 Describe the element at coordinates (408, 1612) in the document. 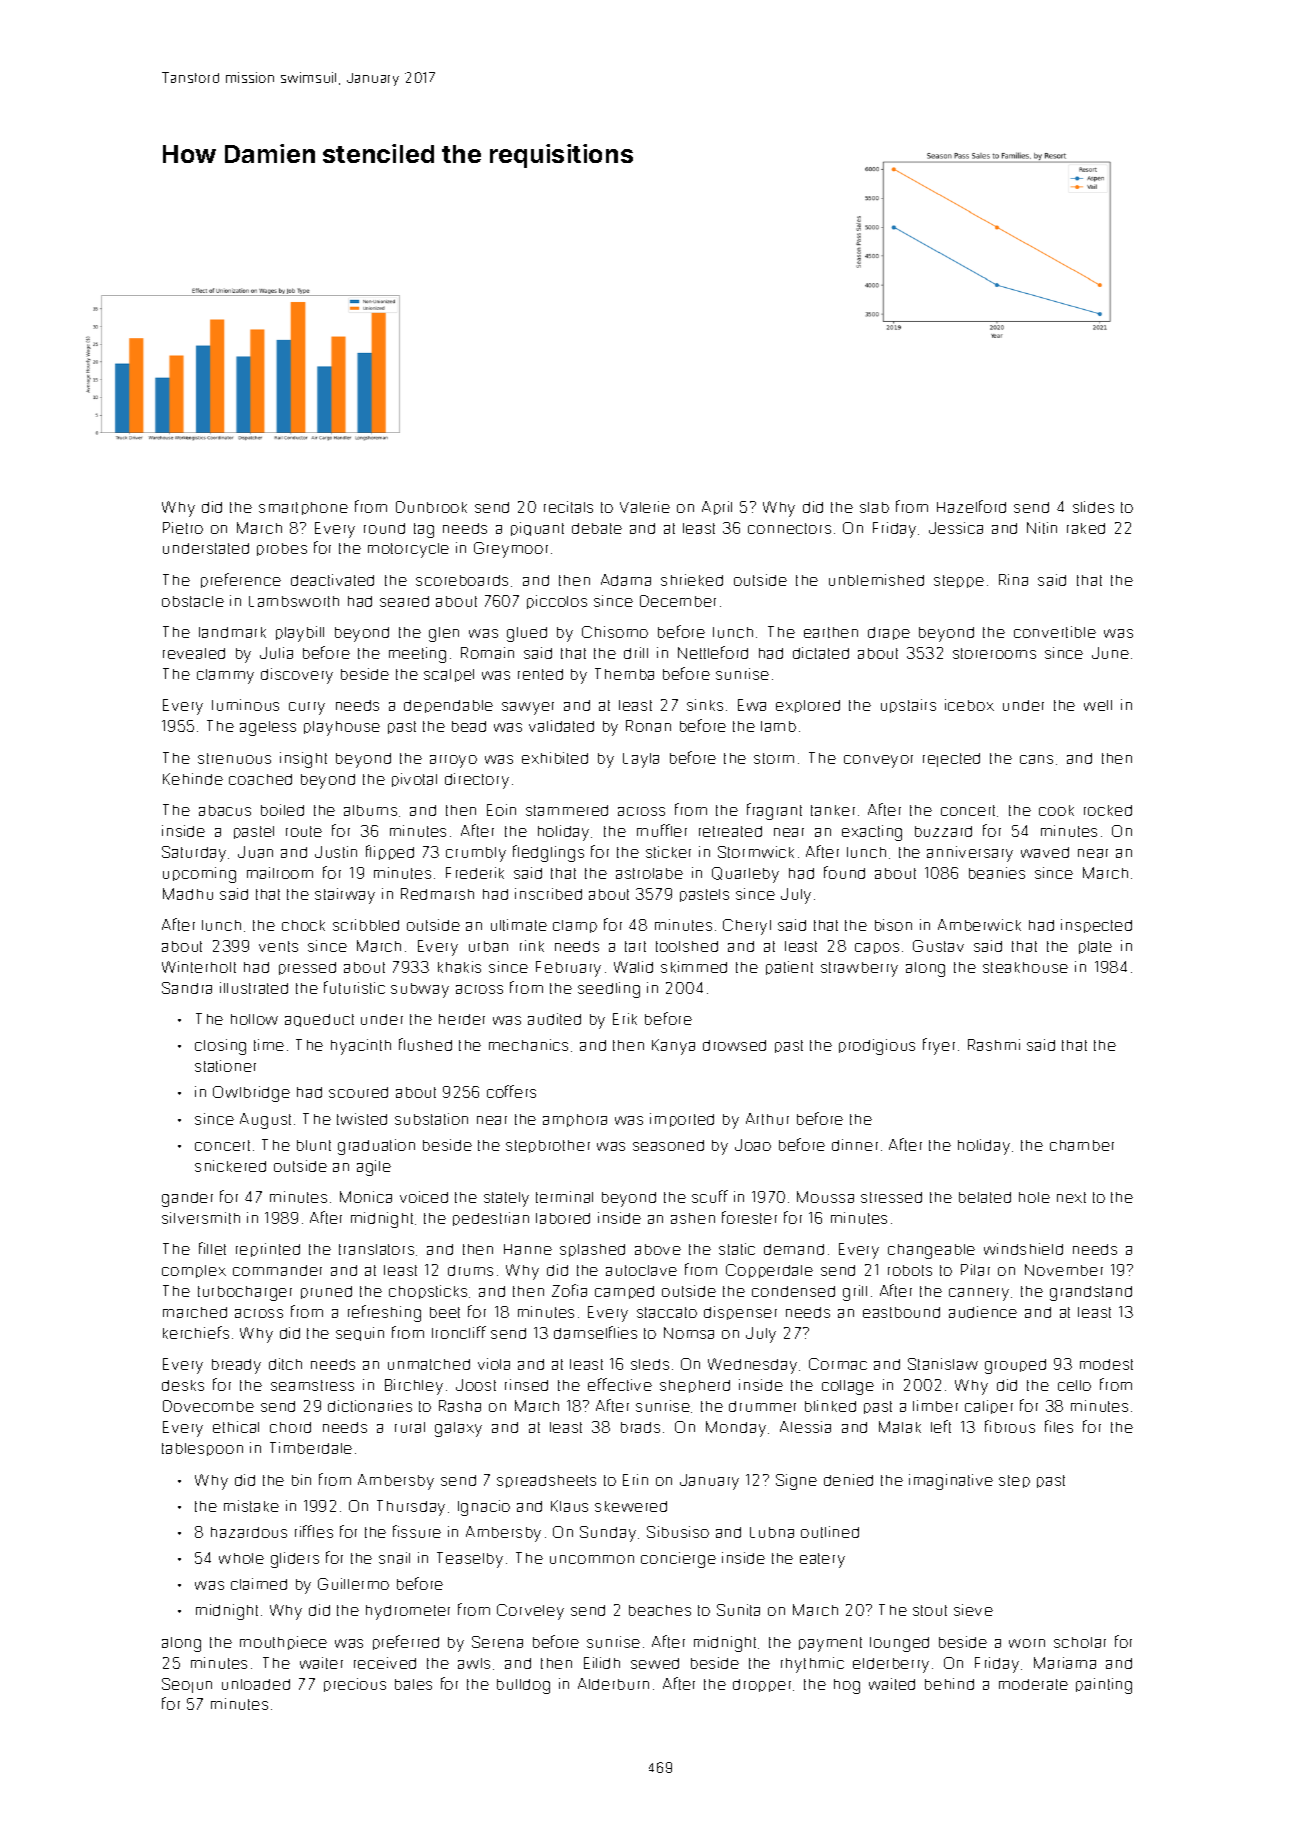

I see `hydrometer` at that location.
